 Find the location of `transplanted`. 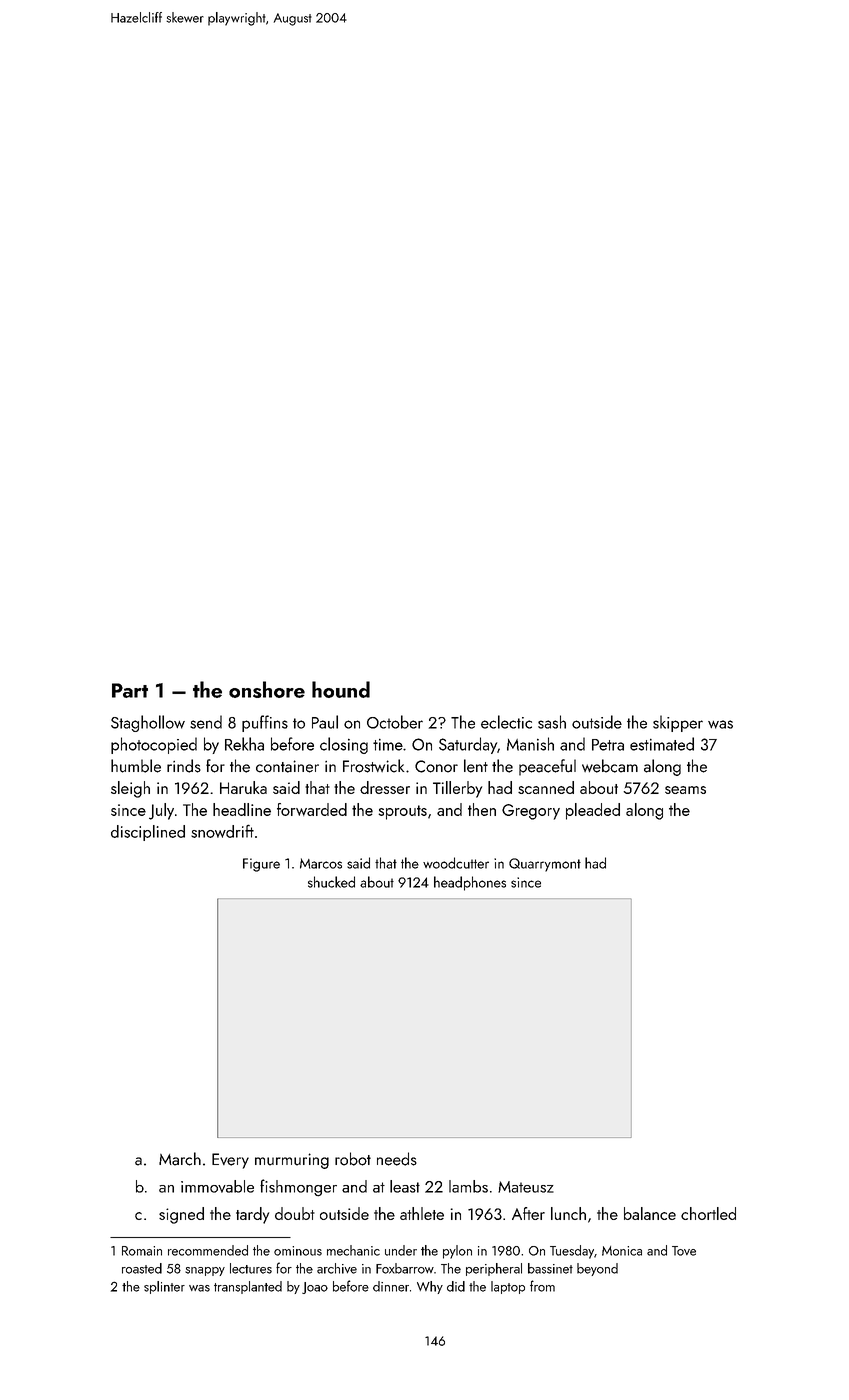

transplanted is located at coordinates (248, 1287).
